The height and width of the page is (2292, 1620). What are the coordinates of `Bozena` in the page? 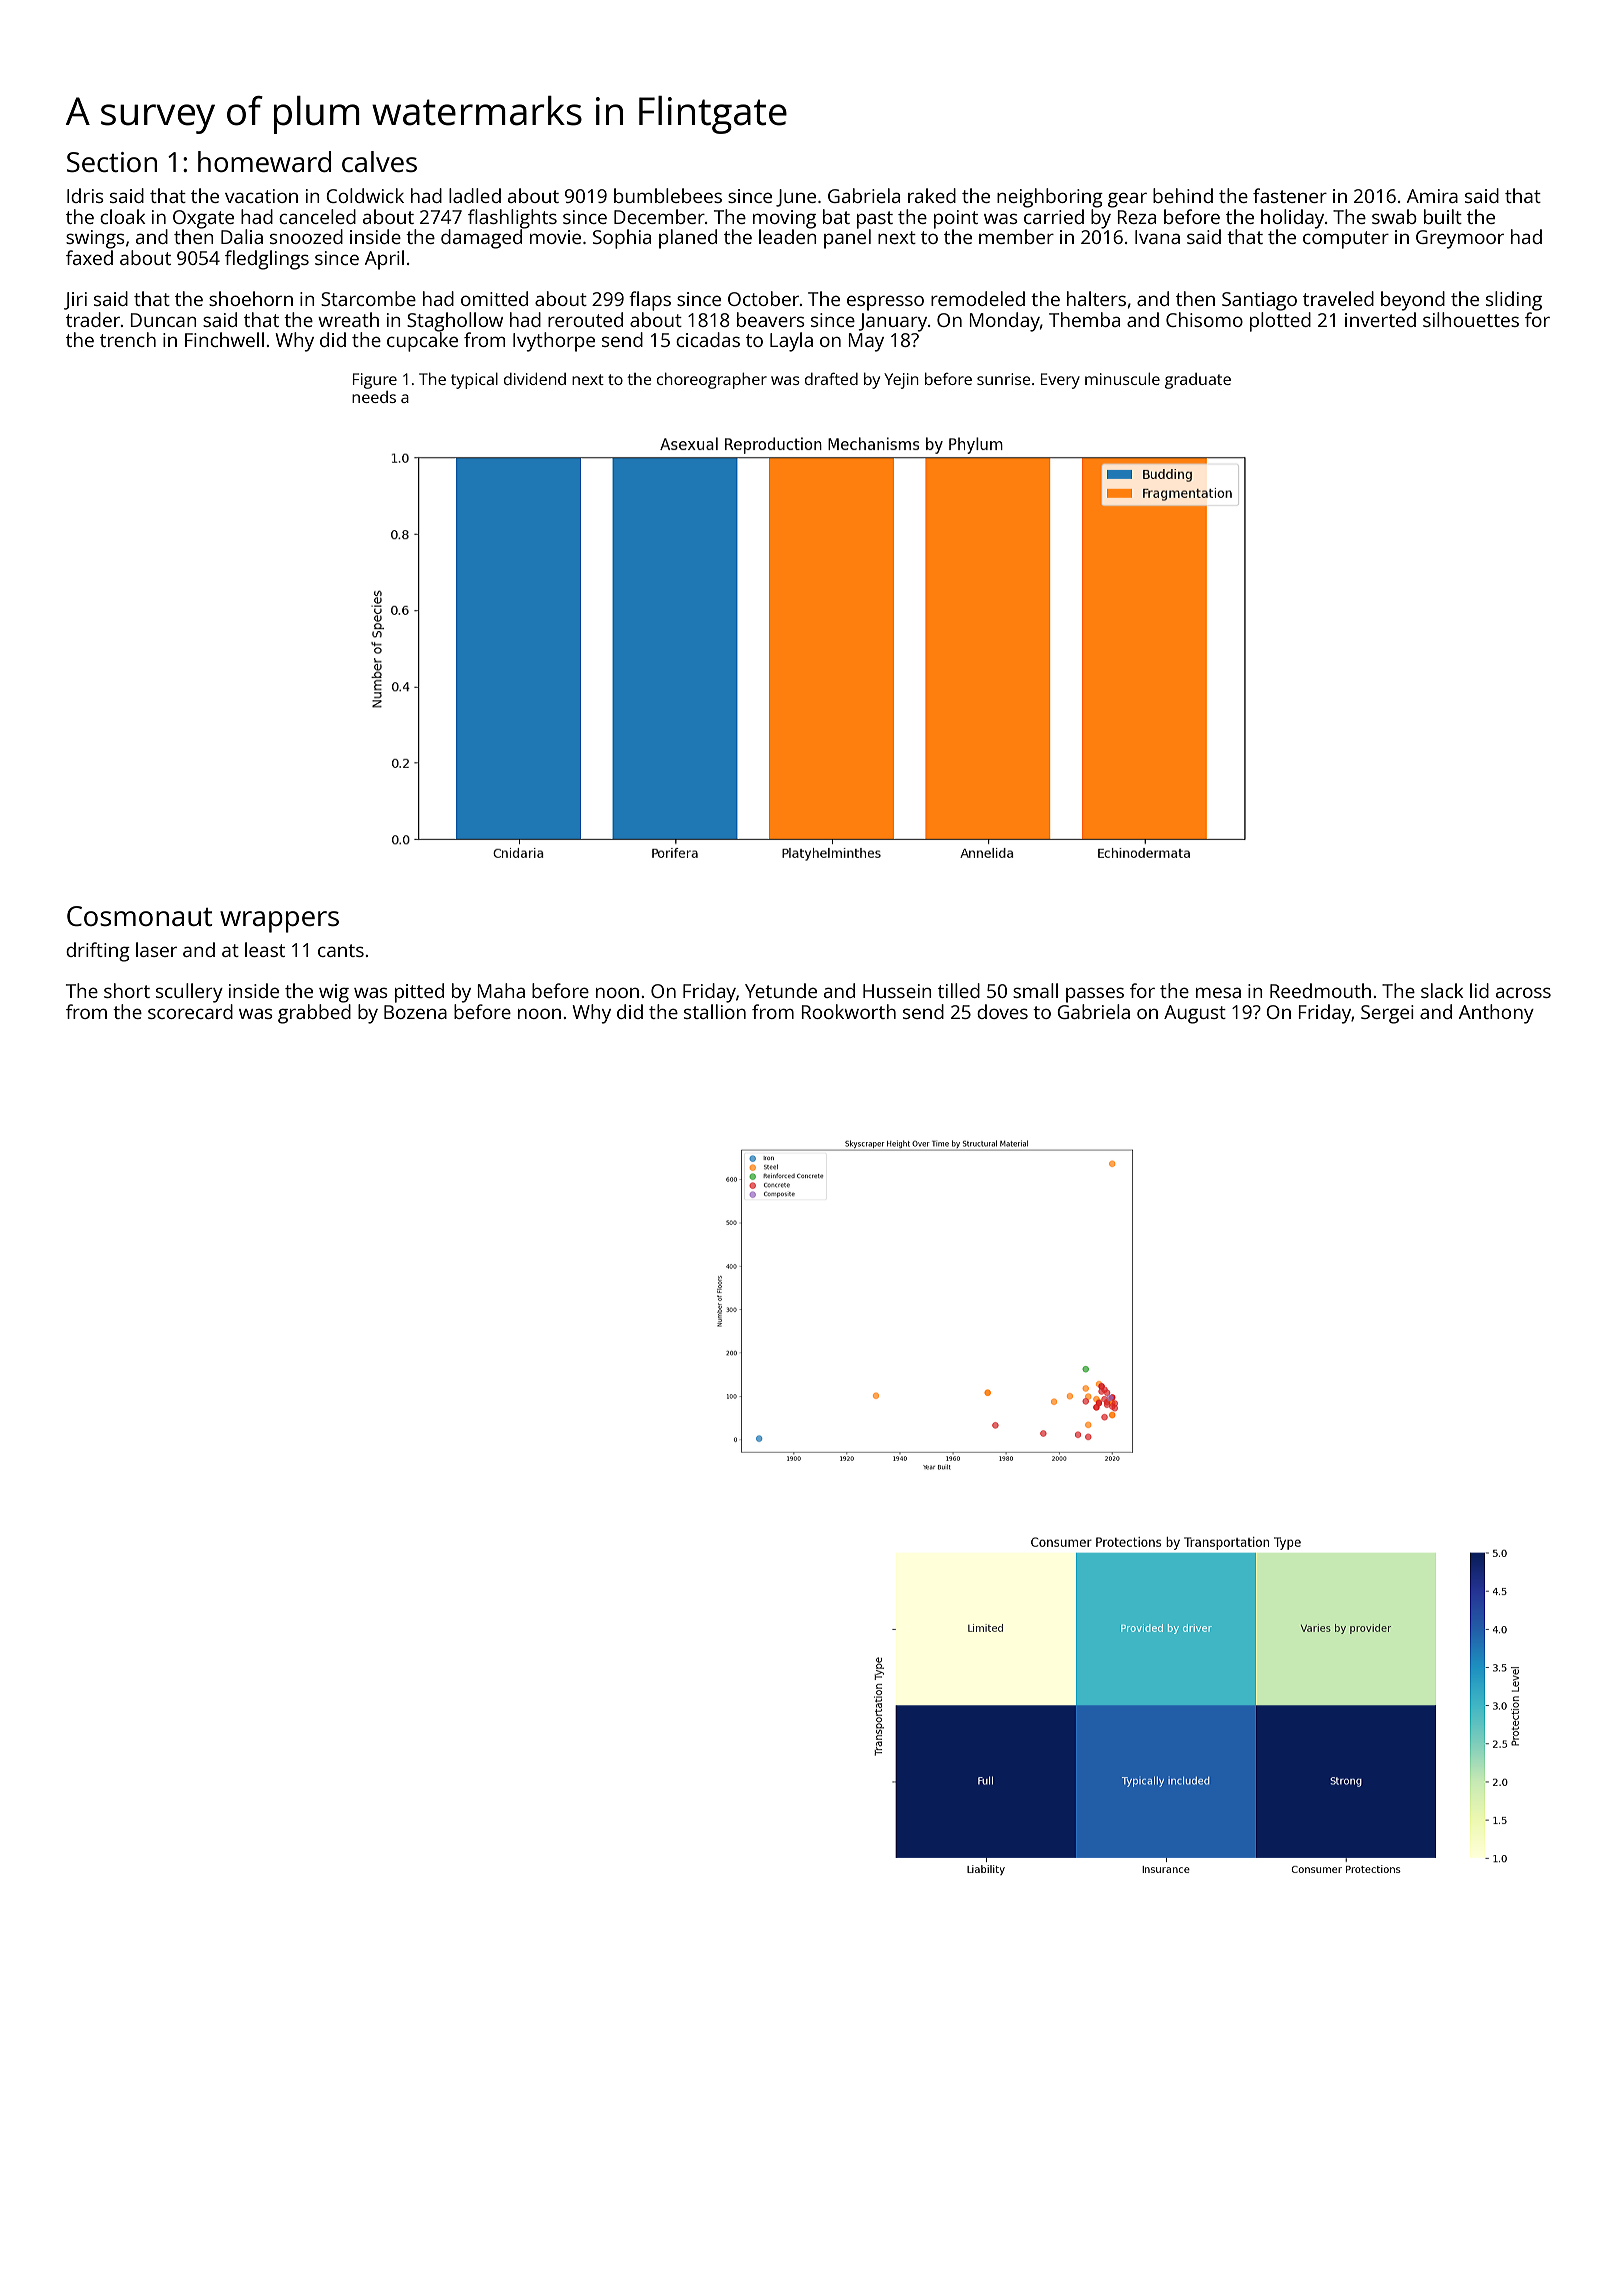 It's located at (415, 1012).
